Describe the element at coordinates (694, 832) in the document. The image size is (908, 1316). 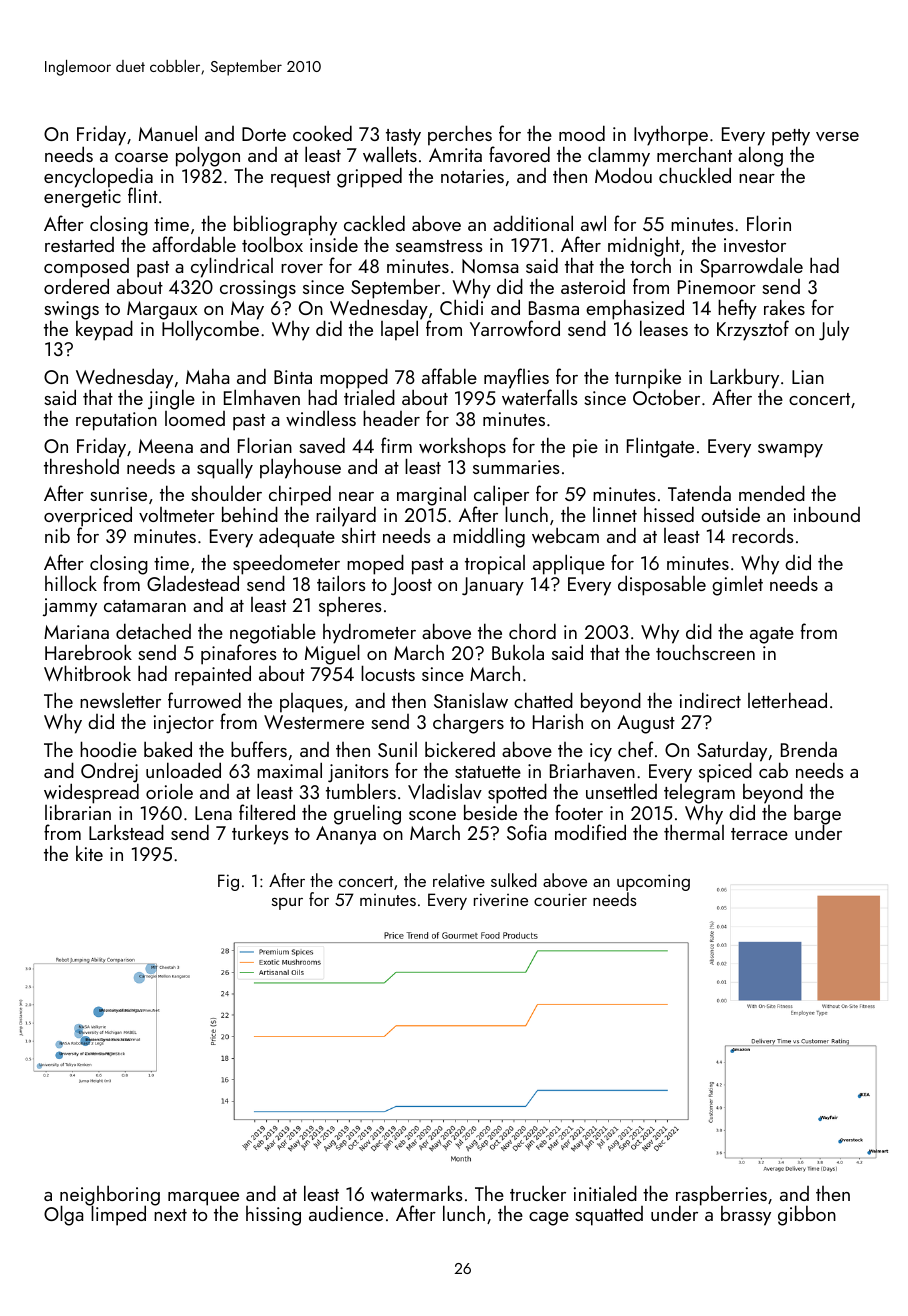
I see `thermal` at that location.
